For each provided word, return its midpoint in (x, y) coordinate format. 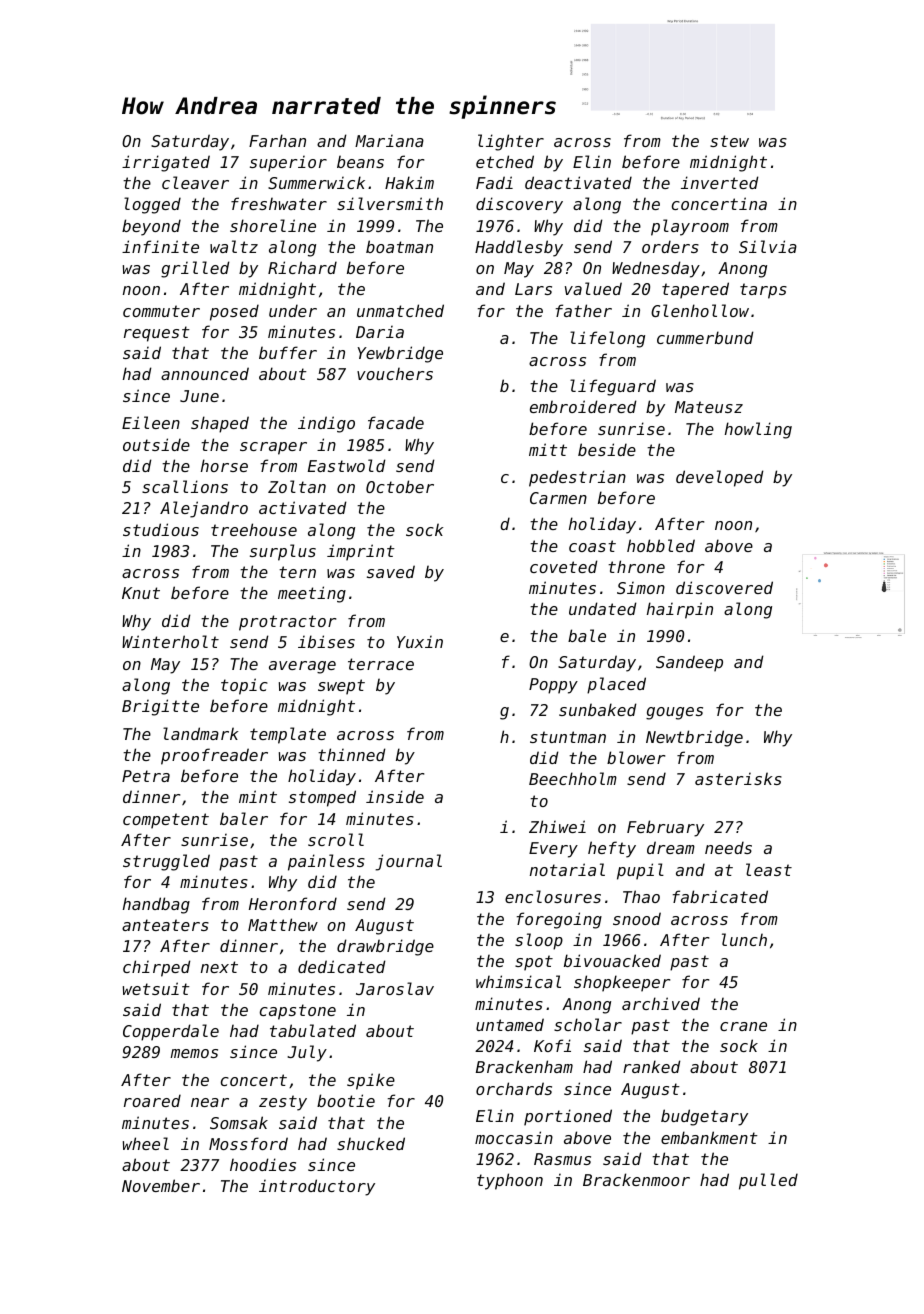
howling (758, 430)
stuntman (568, 737)
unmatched (400, 310)
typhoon (510, 1181)
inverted (720, 182)
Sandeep (689, 663)
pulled (768, 1181)
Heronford (293, 903)
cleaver (195, 182)
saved (391, 571)
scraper (273, 448)
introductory (317, 1187)
